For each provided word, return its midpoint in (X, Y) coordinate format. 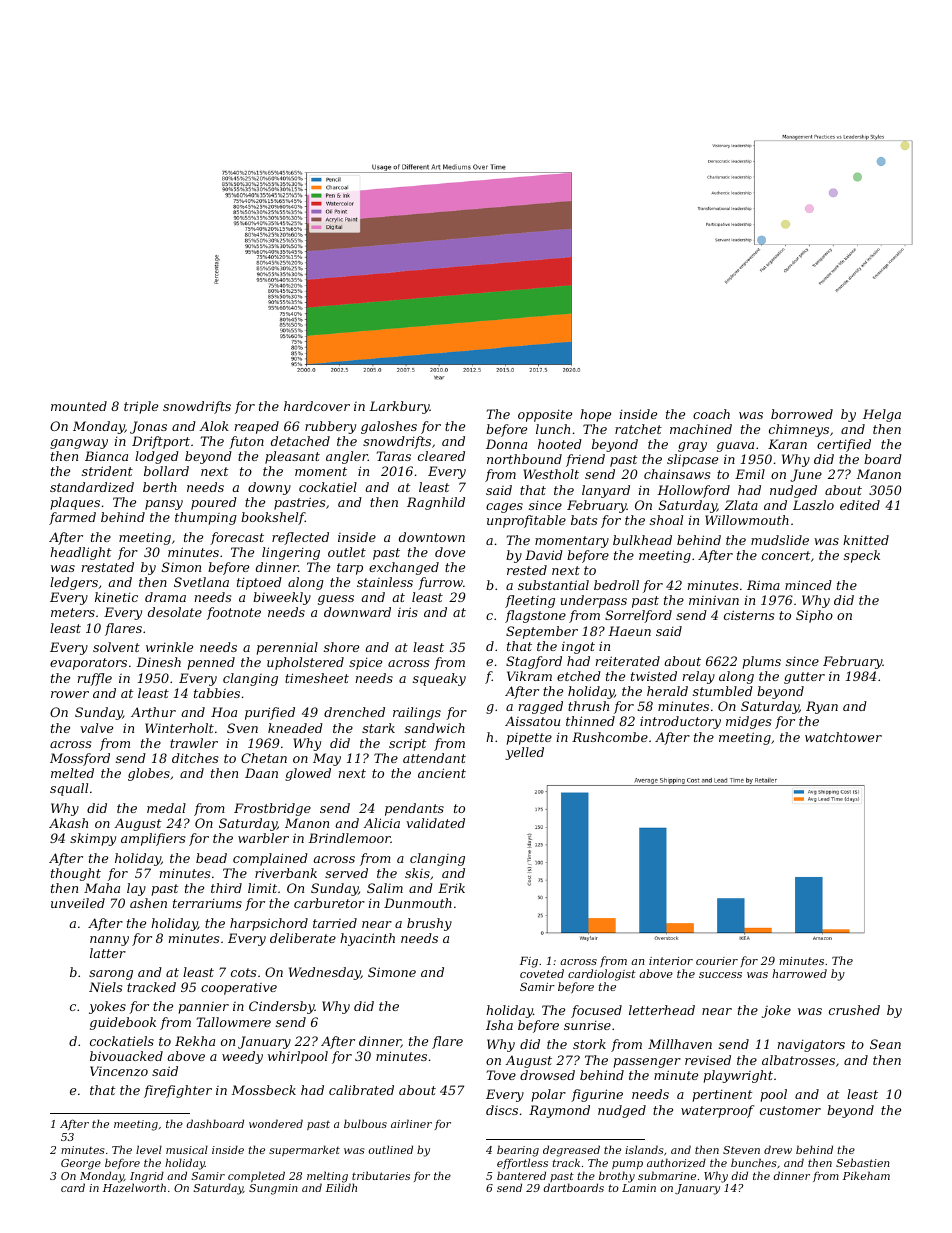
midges (748, 722)
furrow (440, 583)
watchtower (843, 737)
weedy (242, 1057)
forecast (237, 538)
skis (417, 873)
